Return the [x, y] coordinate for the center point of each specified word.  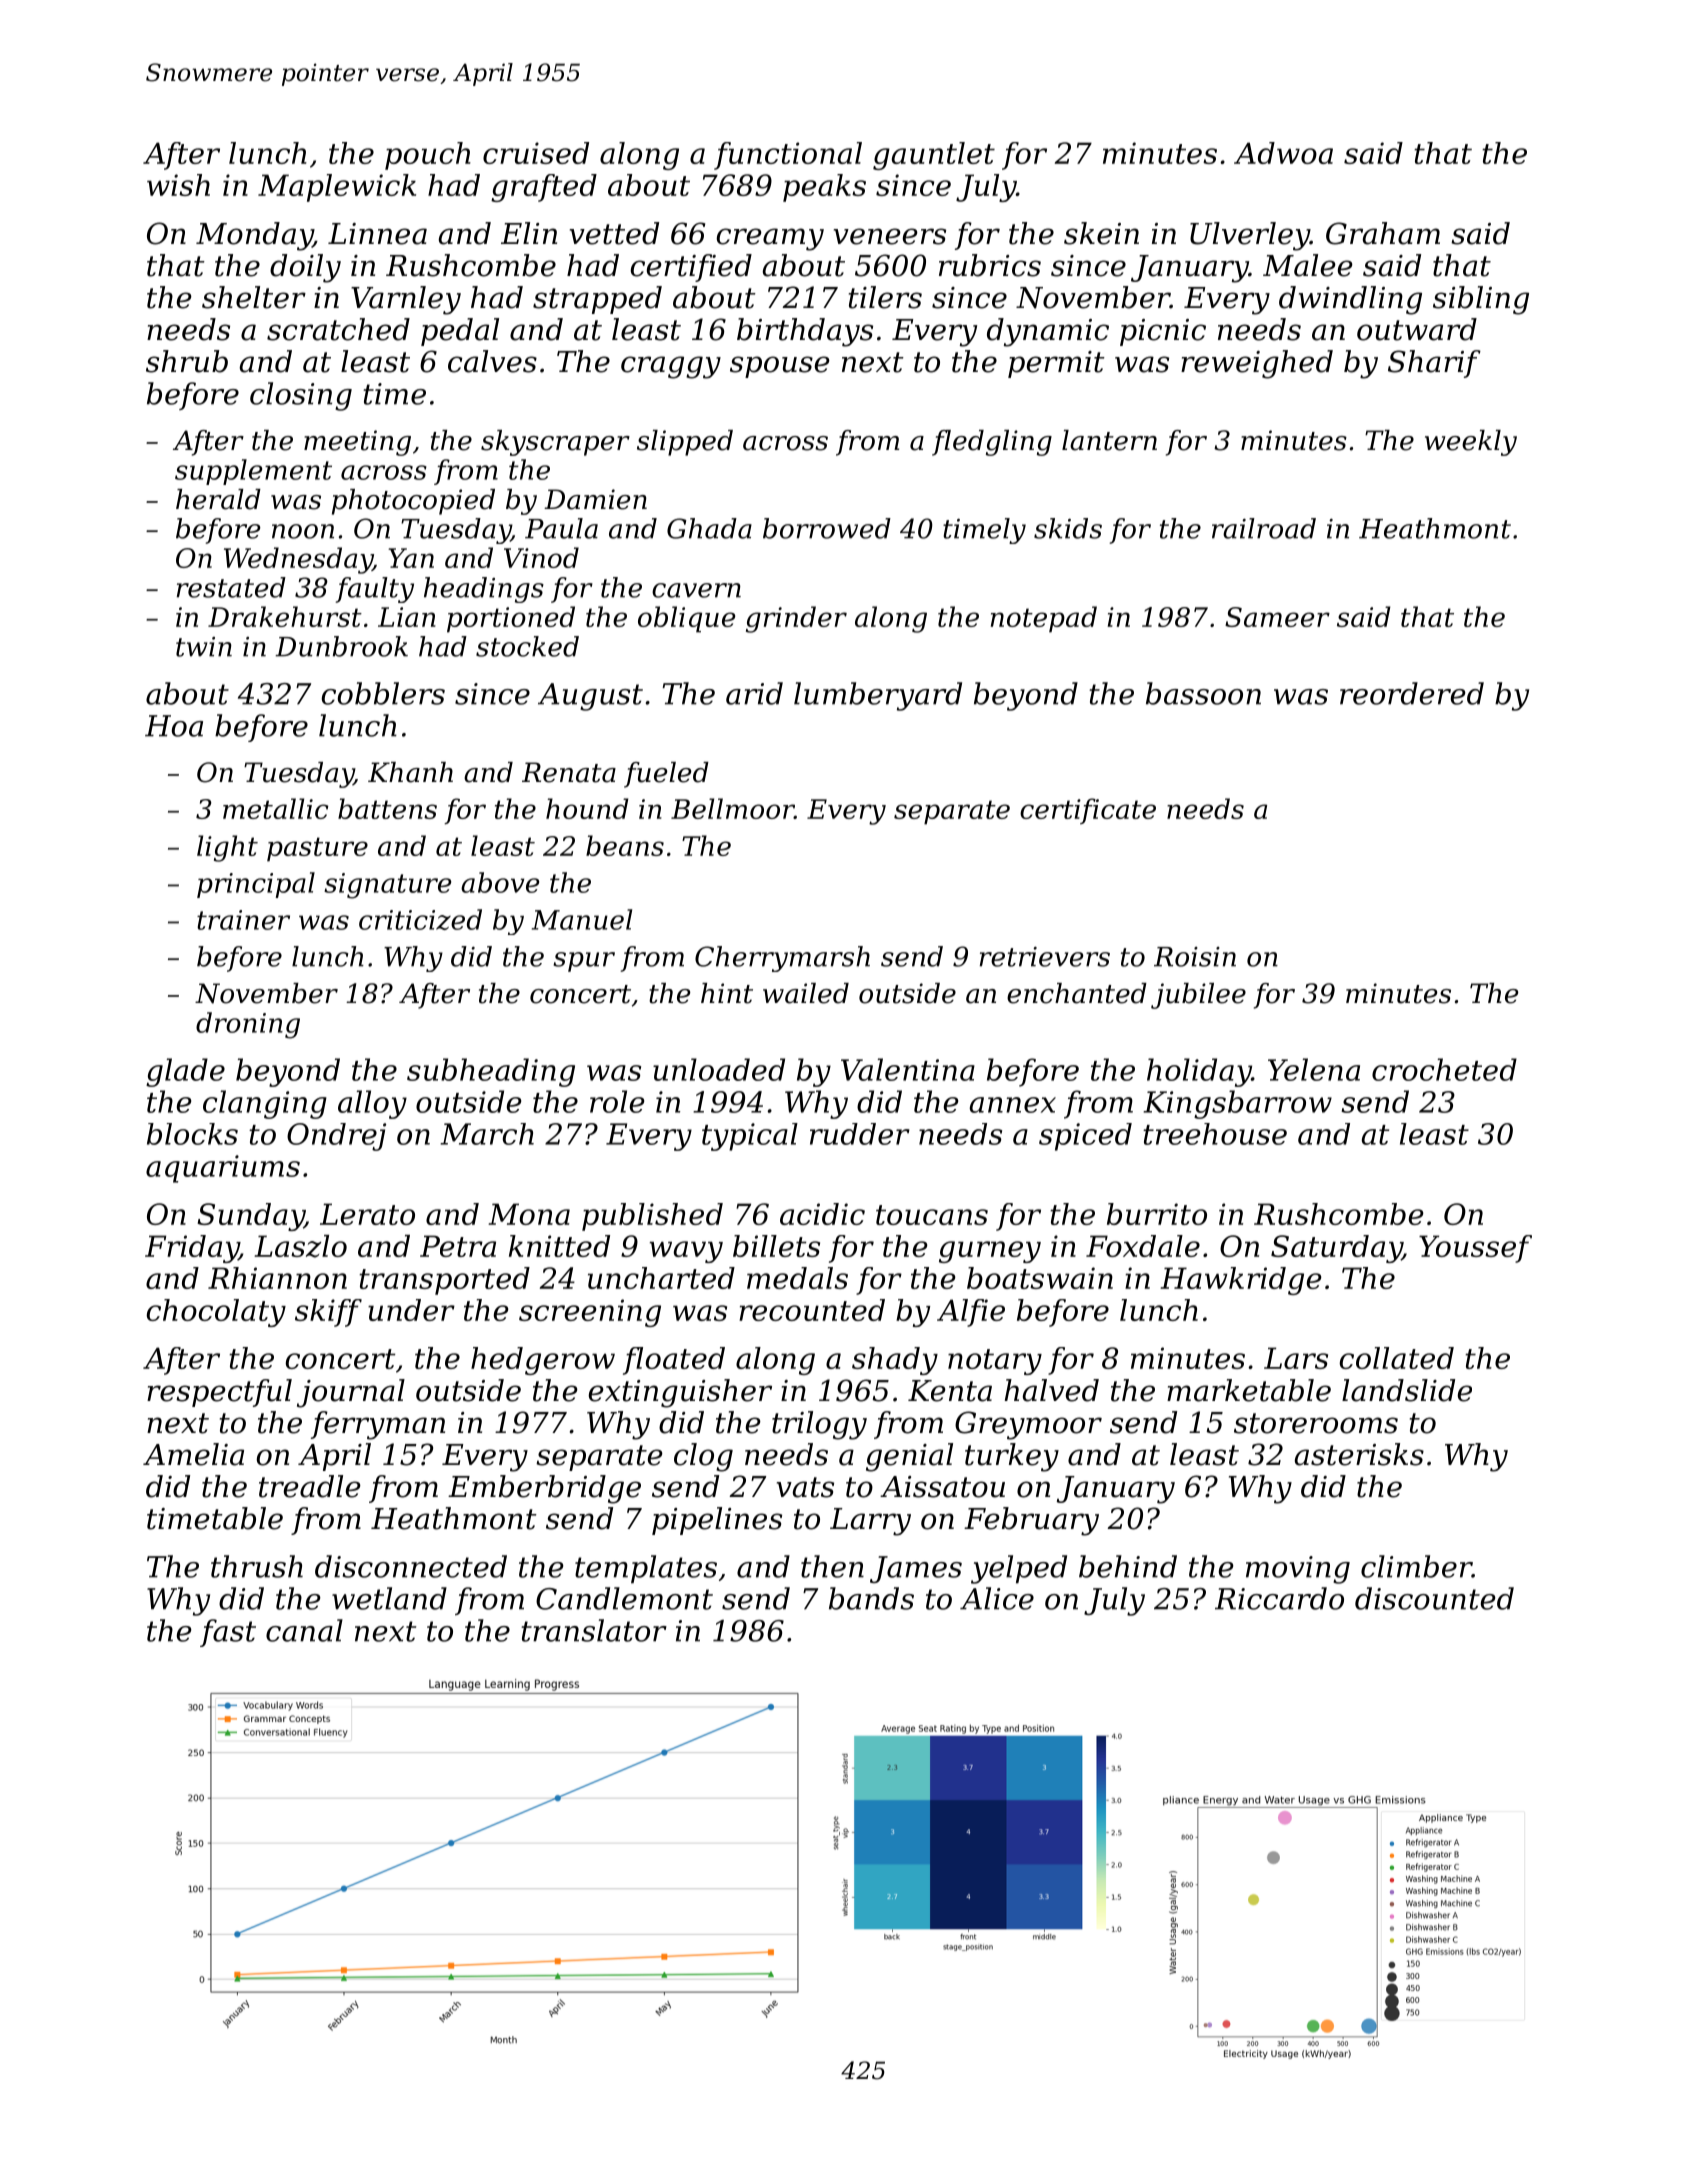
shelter [254, 297]
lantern [1109, 440]
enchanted [1077, 993]
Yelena [1314, 1069]
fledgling [992, 443]
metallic [275, 808]
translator [594, 1630]
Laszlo [300, 1246]
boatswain [1040, 1278]
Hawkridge [1241, 1281]
